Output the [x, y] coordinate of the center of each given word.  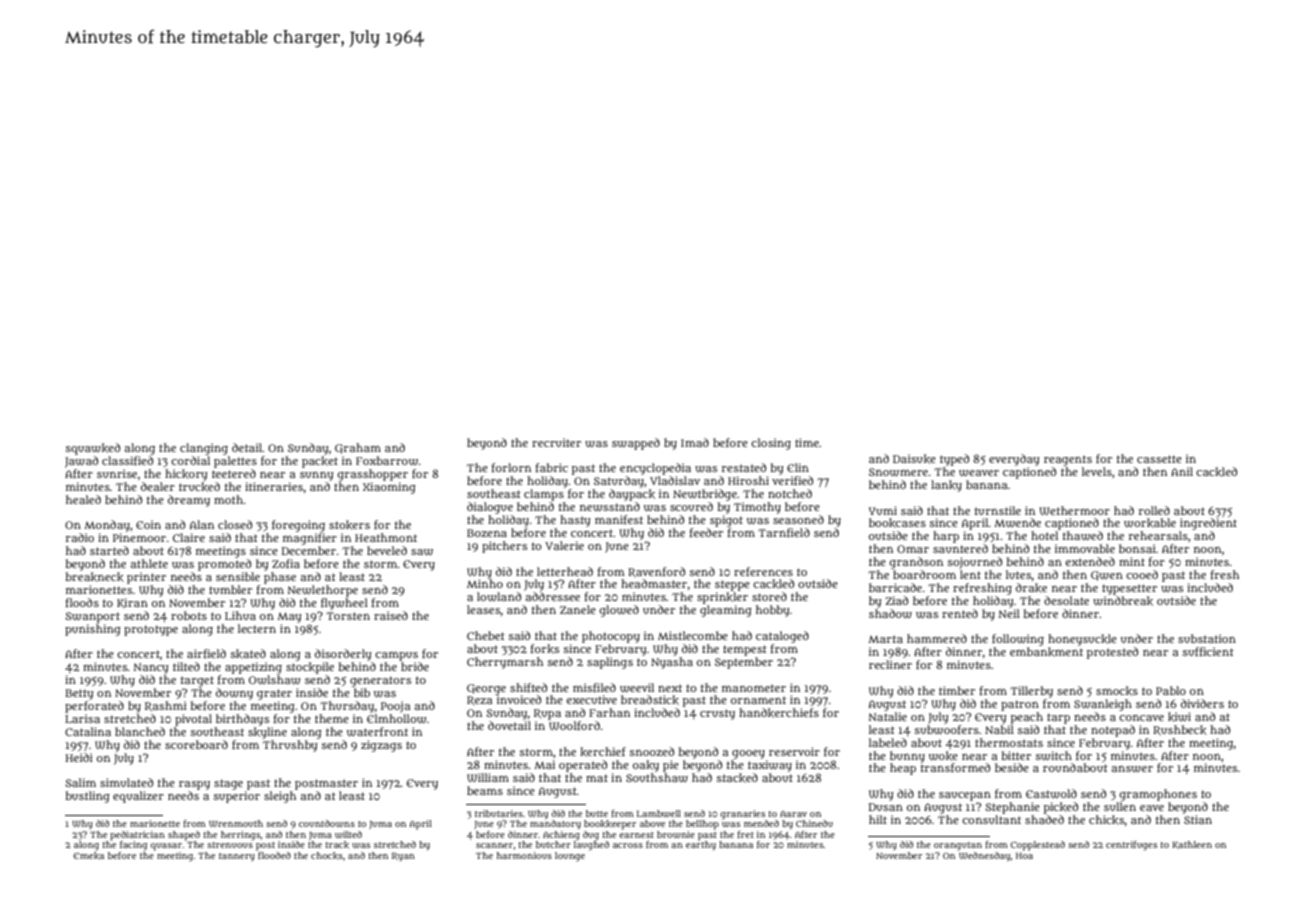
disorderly [343, 655]
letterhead [565, 571]
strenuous [230, 845]
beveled [387, 550]
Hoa [1024, 856]
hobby [773, 611]
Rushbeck [1180, 730]
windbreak [1123, 601]
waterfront [377, 732]
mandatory [555, 824]
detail [247, 447]
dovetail [509, 725]
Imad [695, 442]
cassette [1159, 459]
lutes [1018, 574]
